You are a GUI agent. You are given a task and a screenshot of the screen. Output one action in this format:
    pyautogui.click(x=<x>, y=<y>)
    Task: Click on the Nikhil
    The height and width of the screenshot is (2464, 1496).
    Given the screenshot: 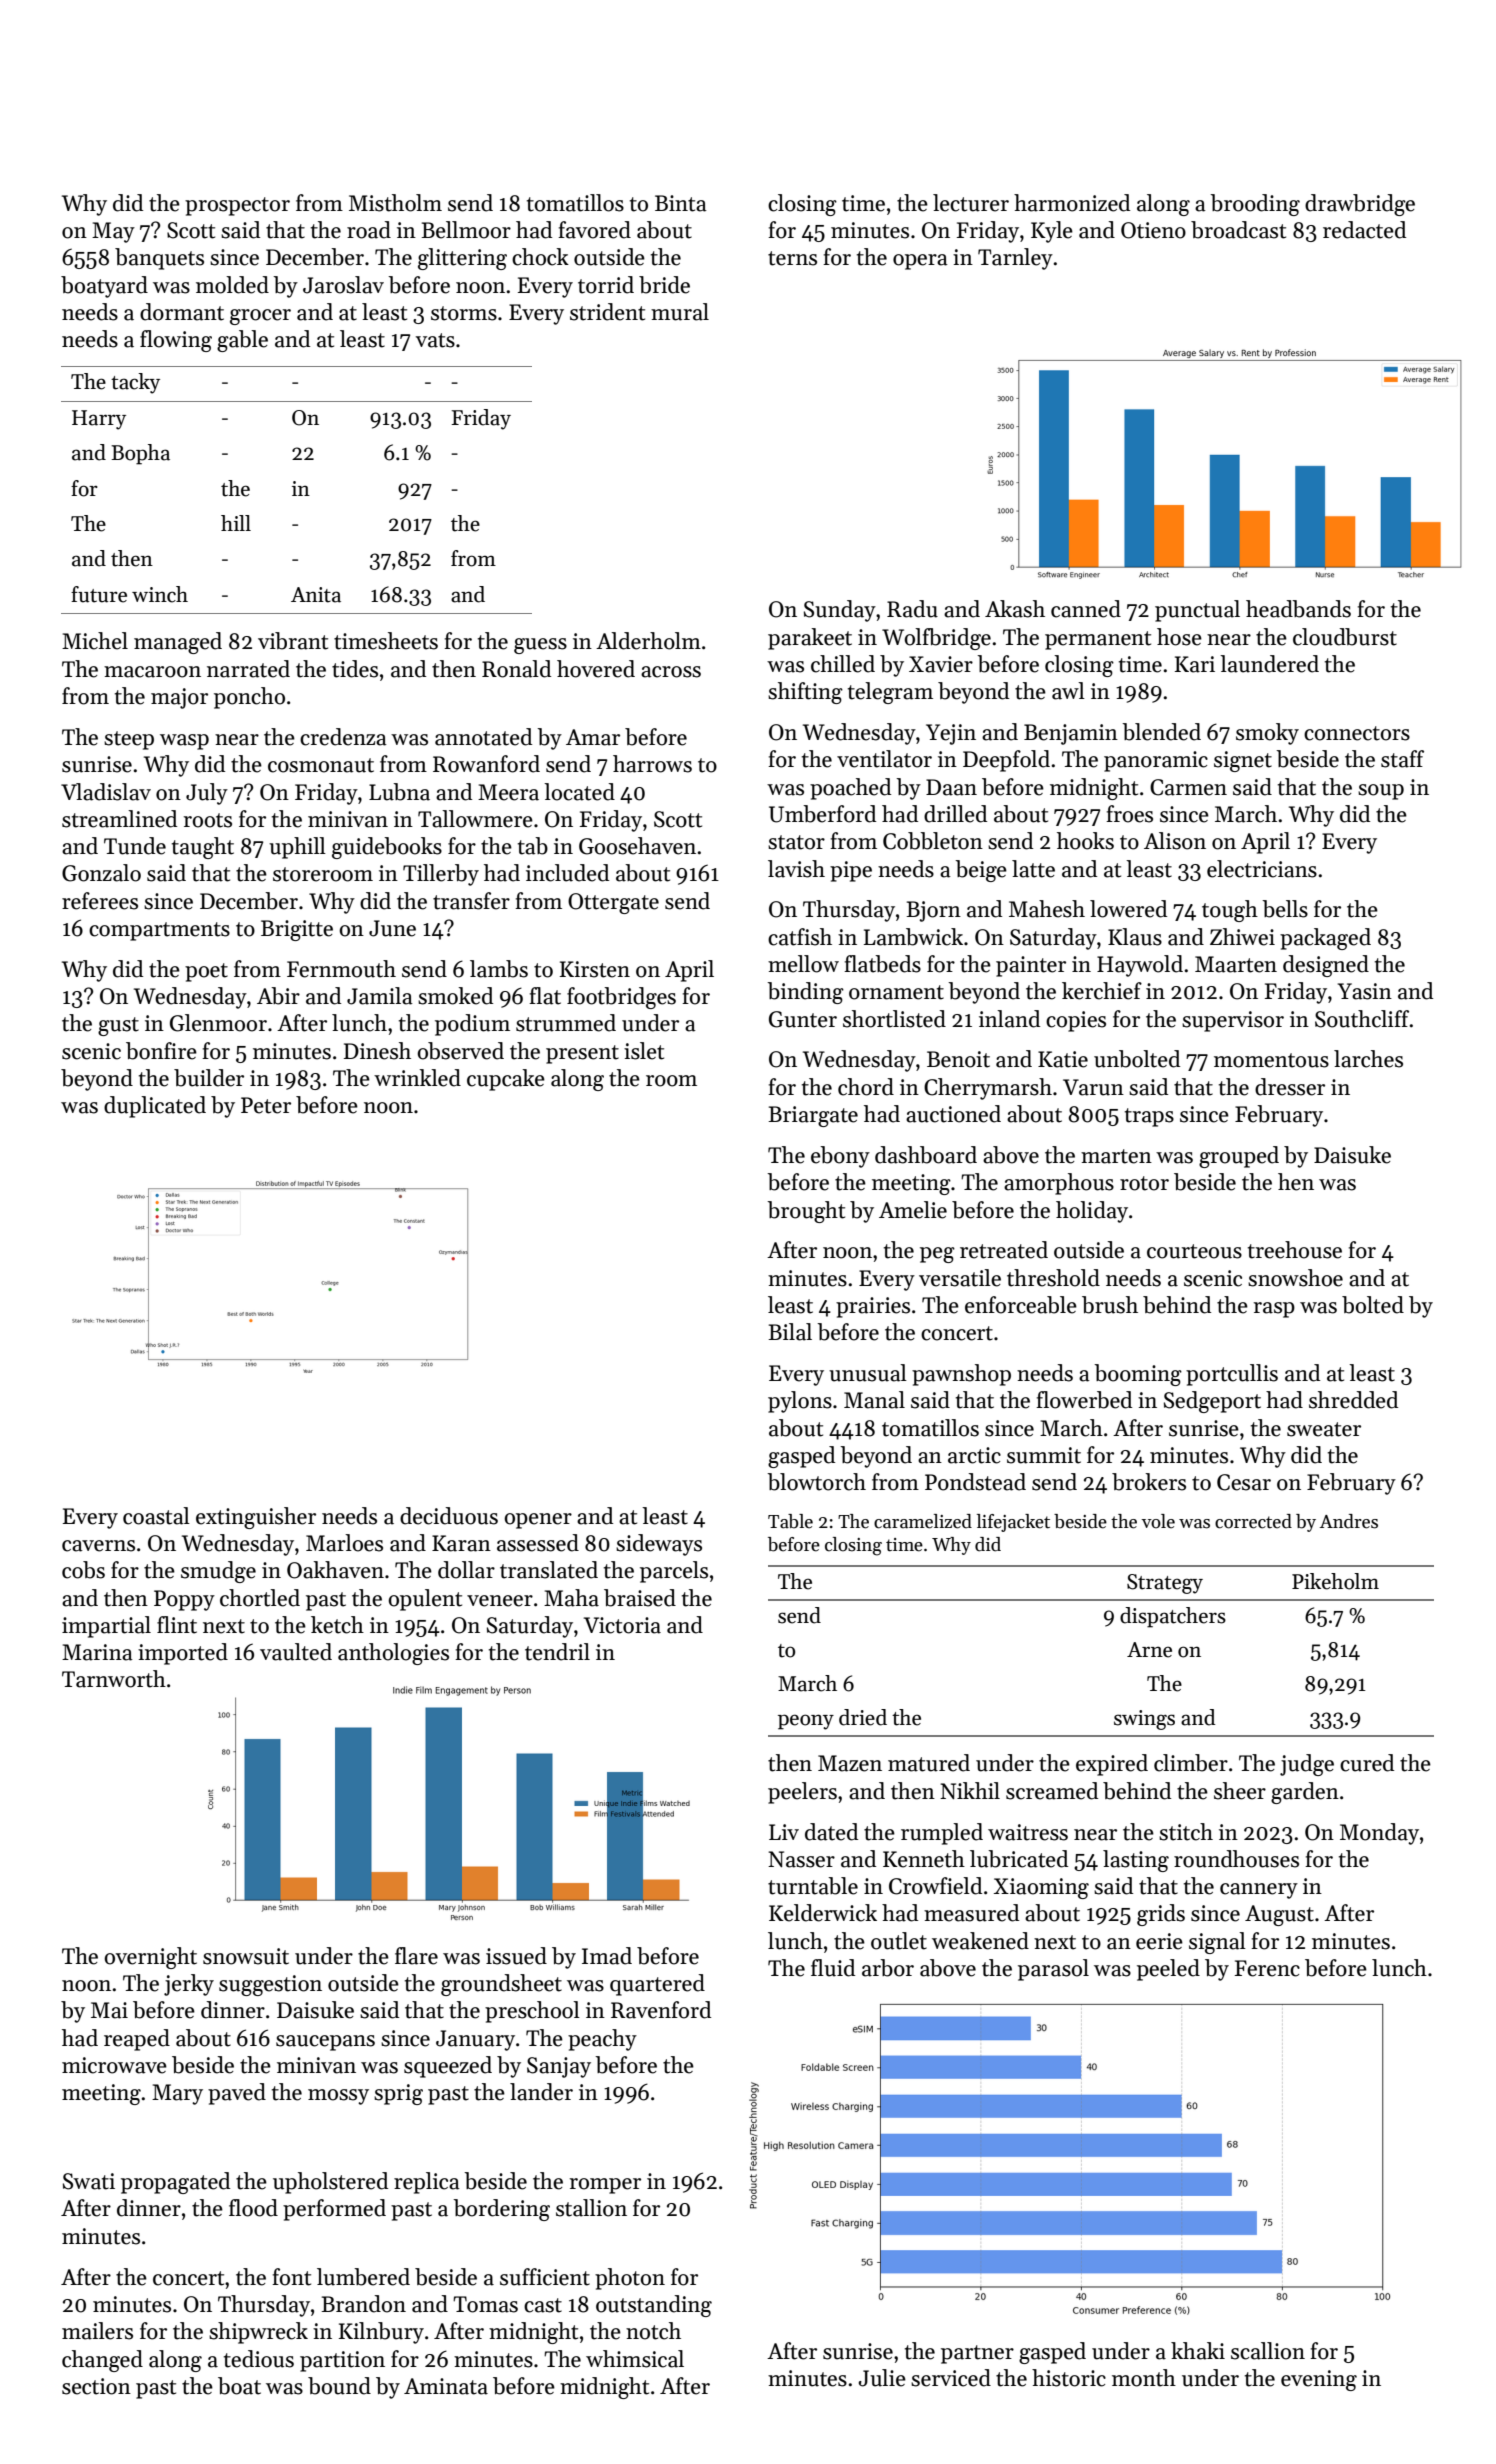 What is the action you would take?
    pyautogui.click(x=970, y=1790)
